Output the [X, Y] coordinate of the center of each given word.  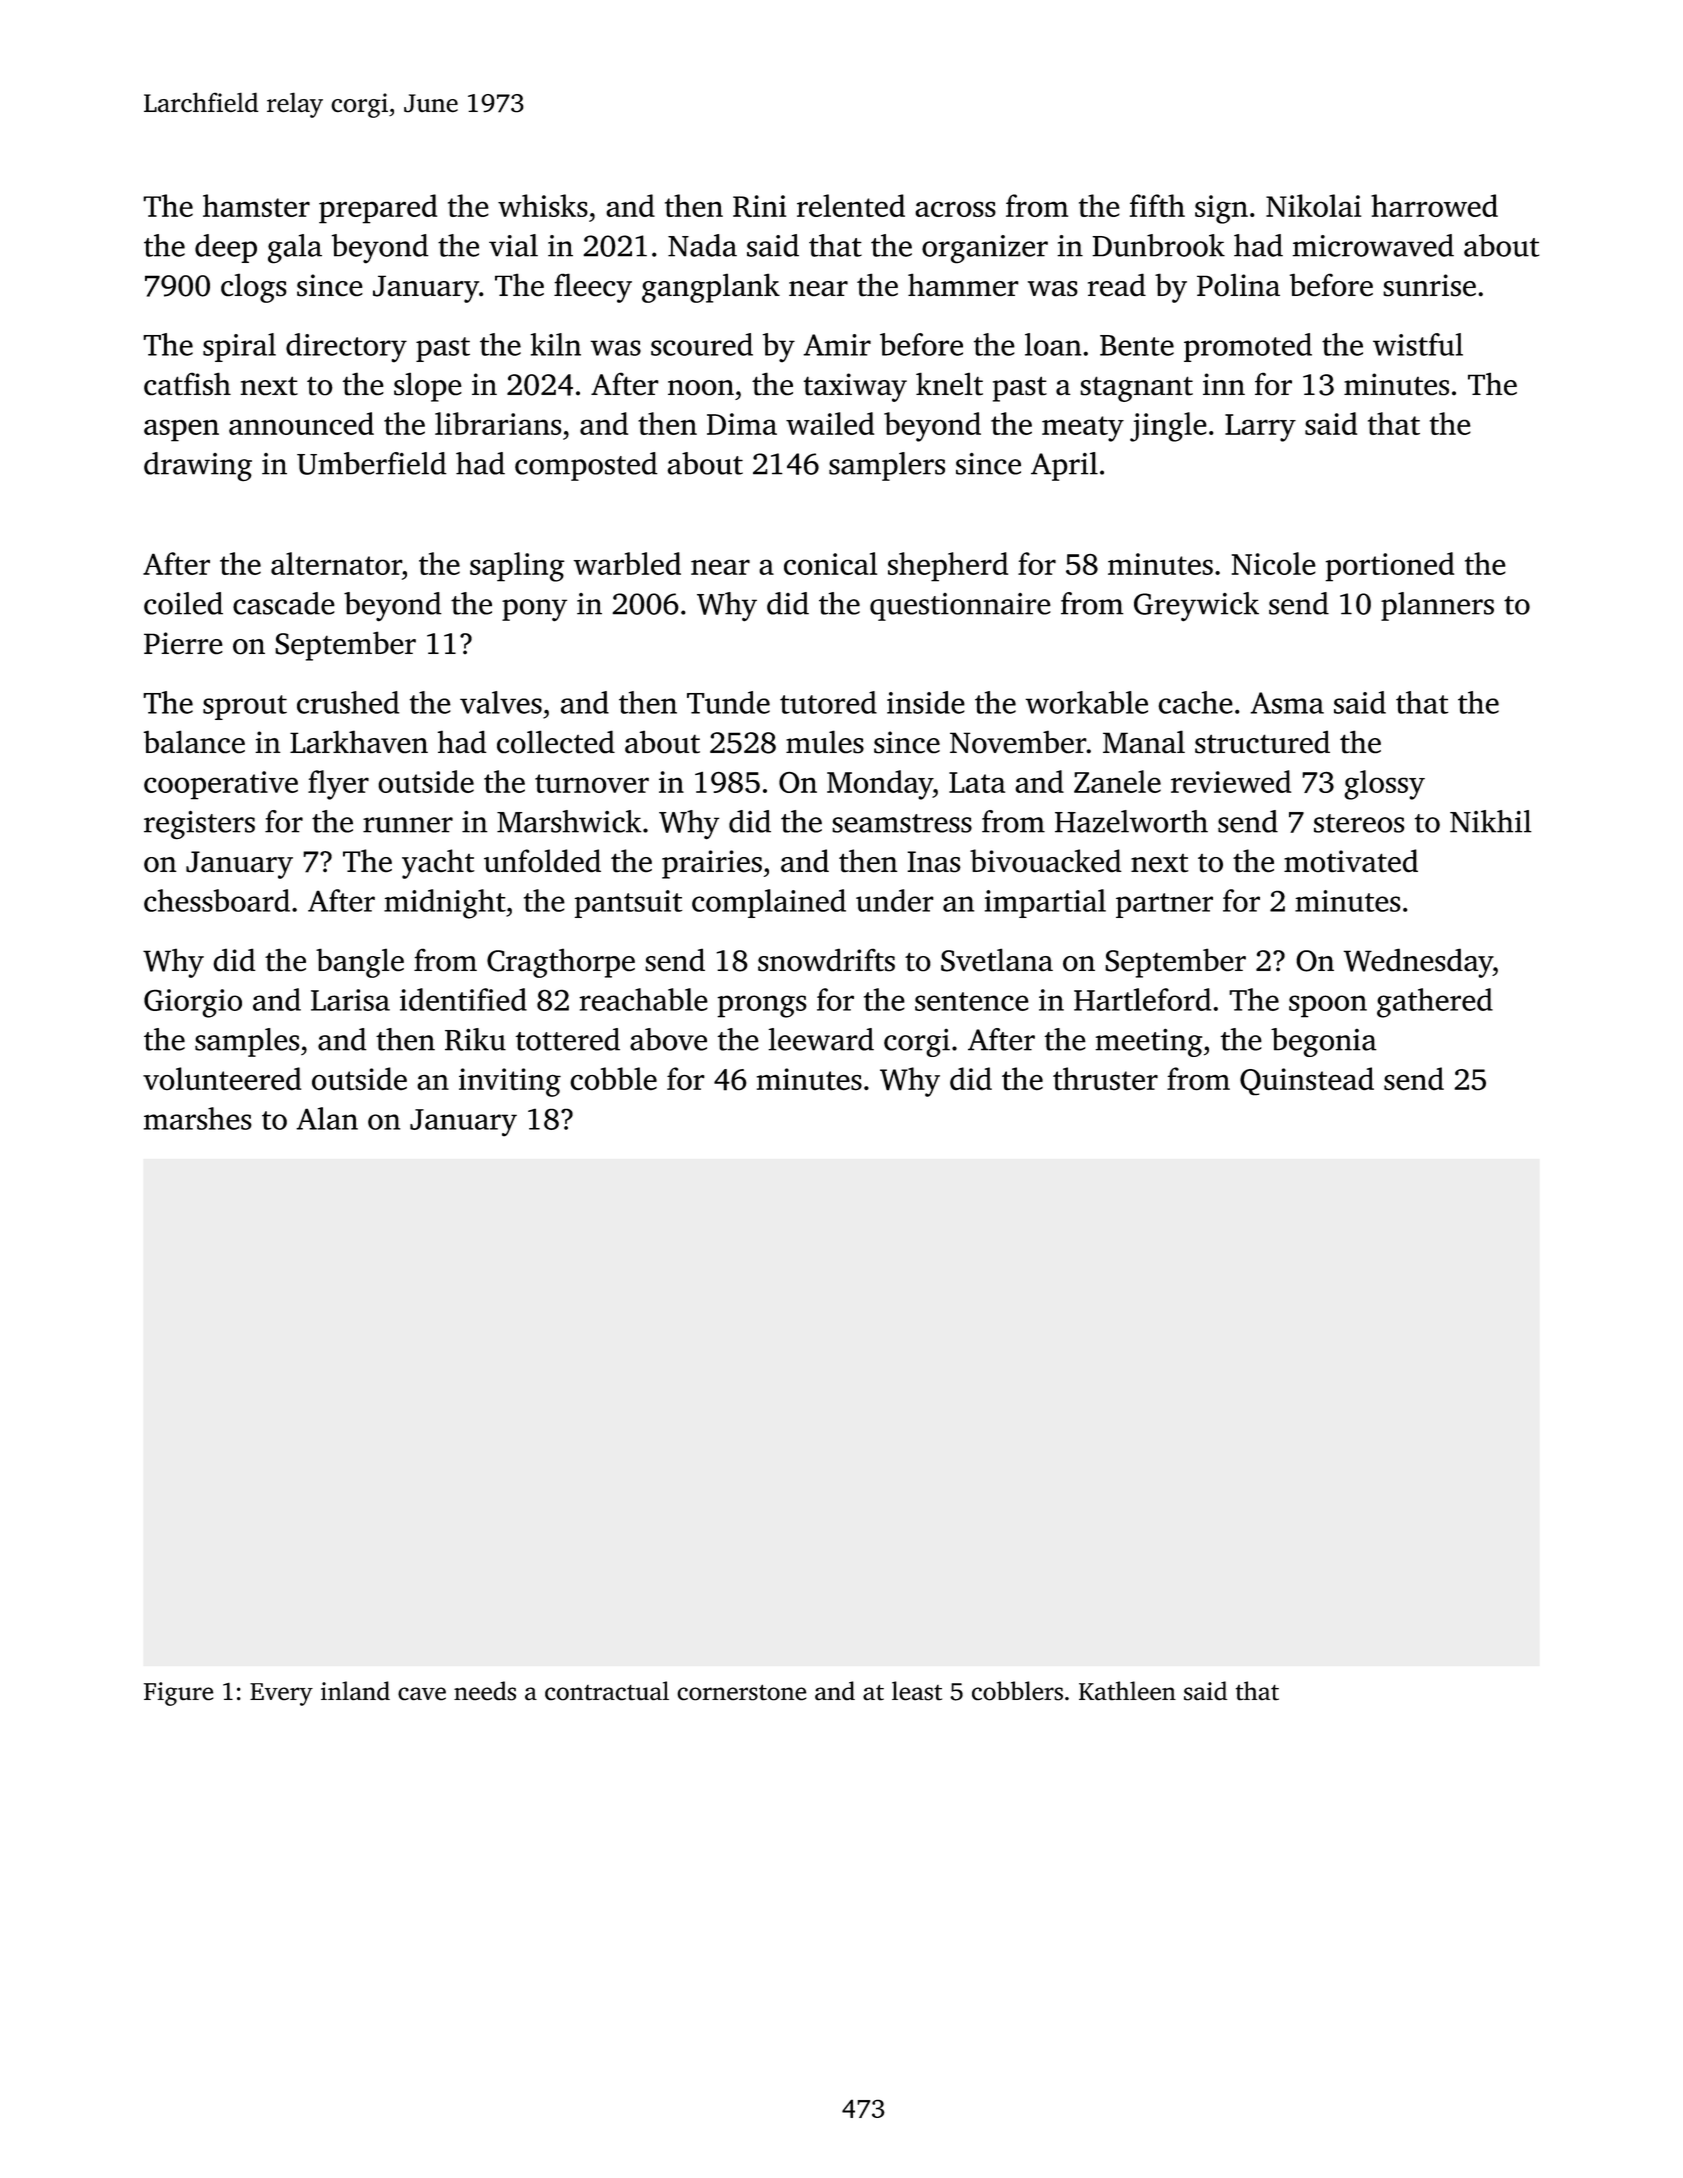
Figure [178, 1694]
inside [926, 702]
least [917, 1691]
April [1064, 466]
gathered [1435, 1003]
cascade [284, 603]
